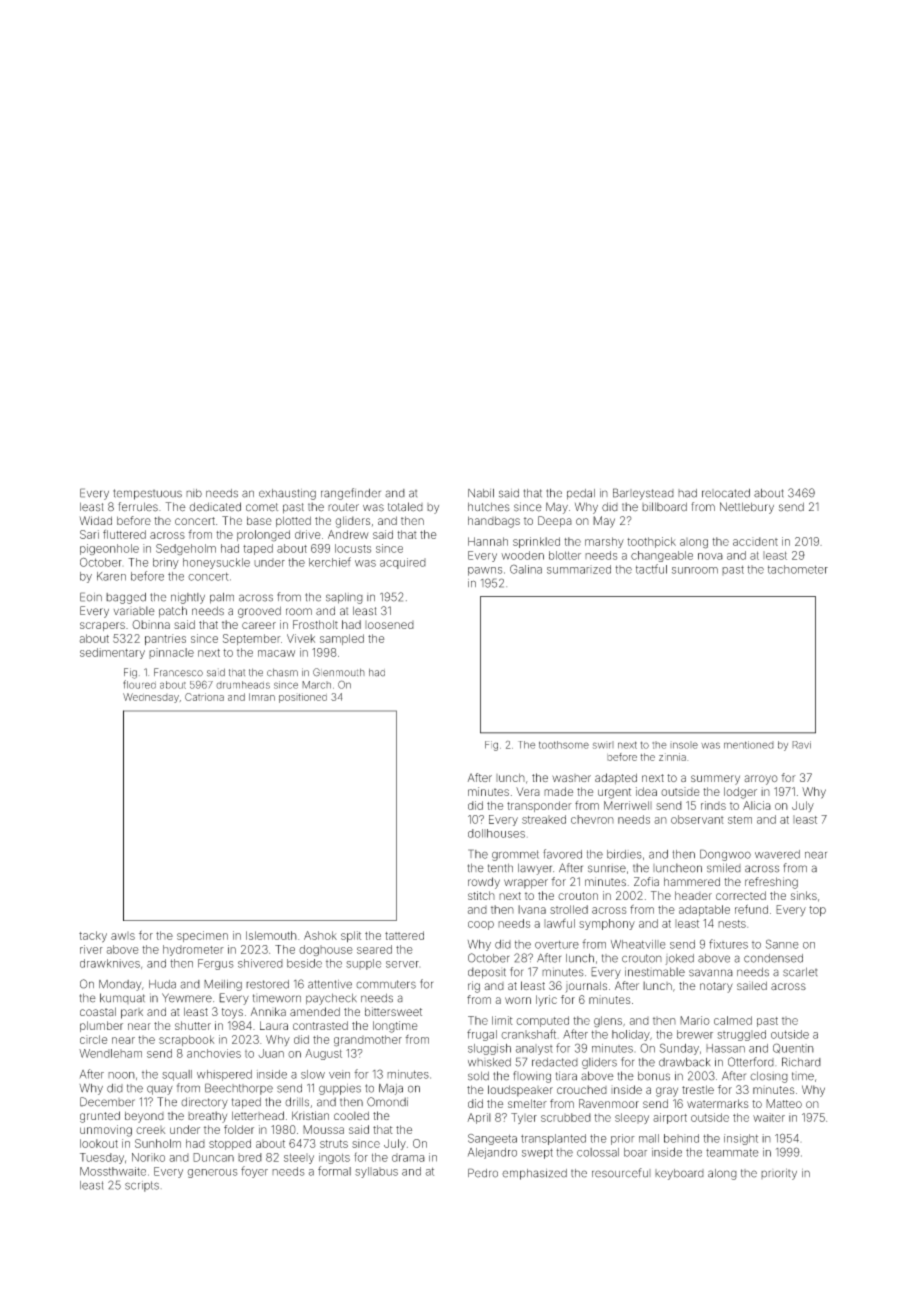 The width and height of the page is (908, 1316). I want to click on scripts, so click(142, 1186).
